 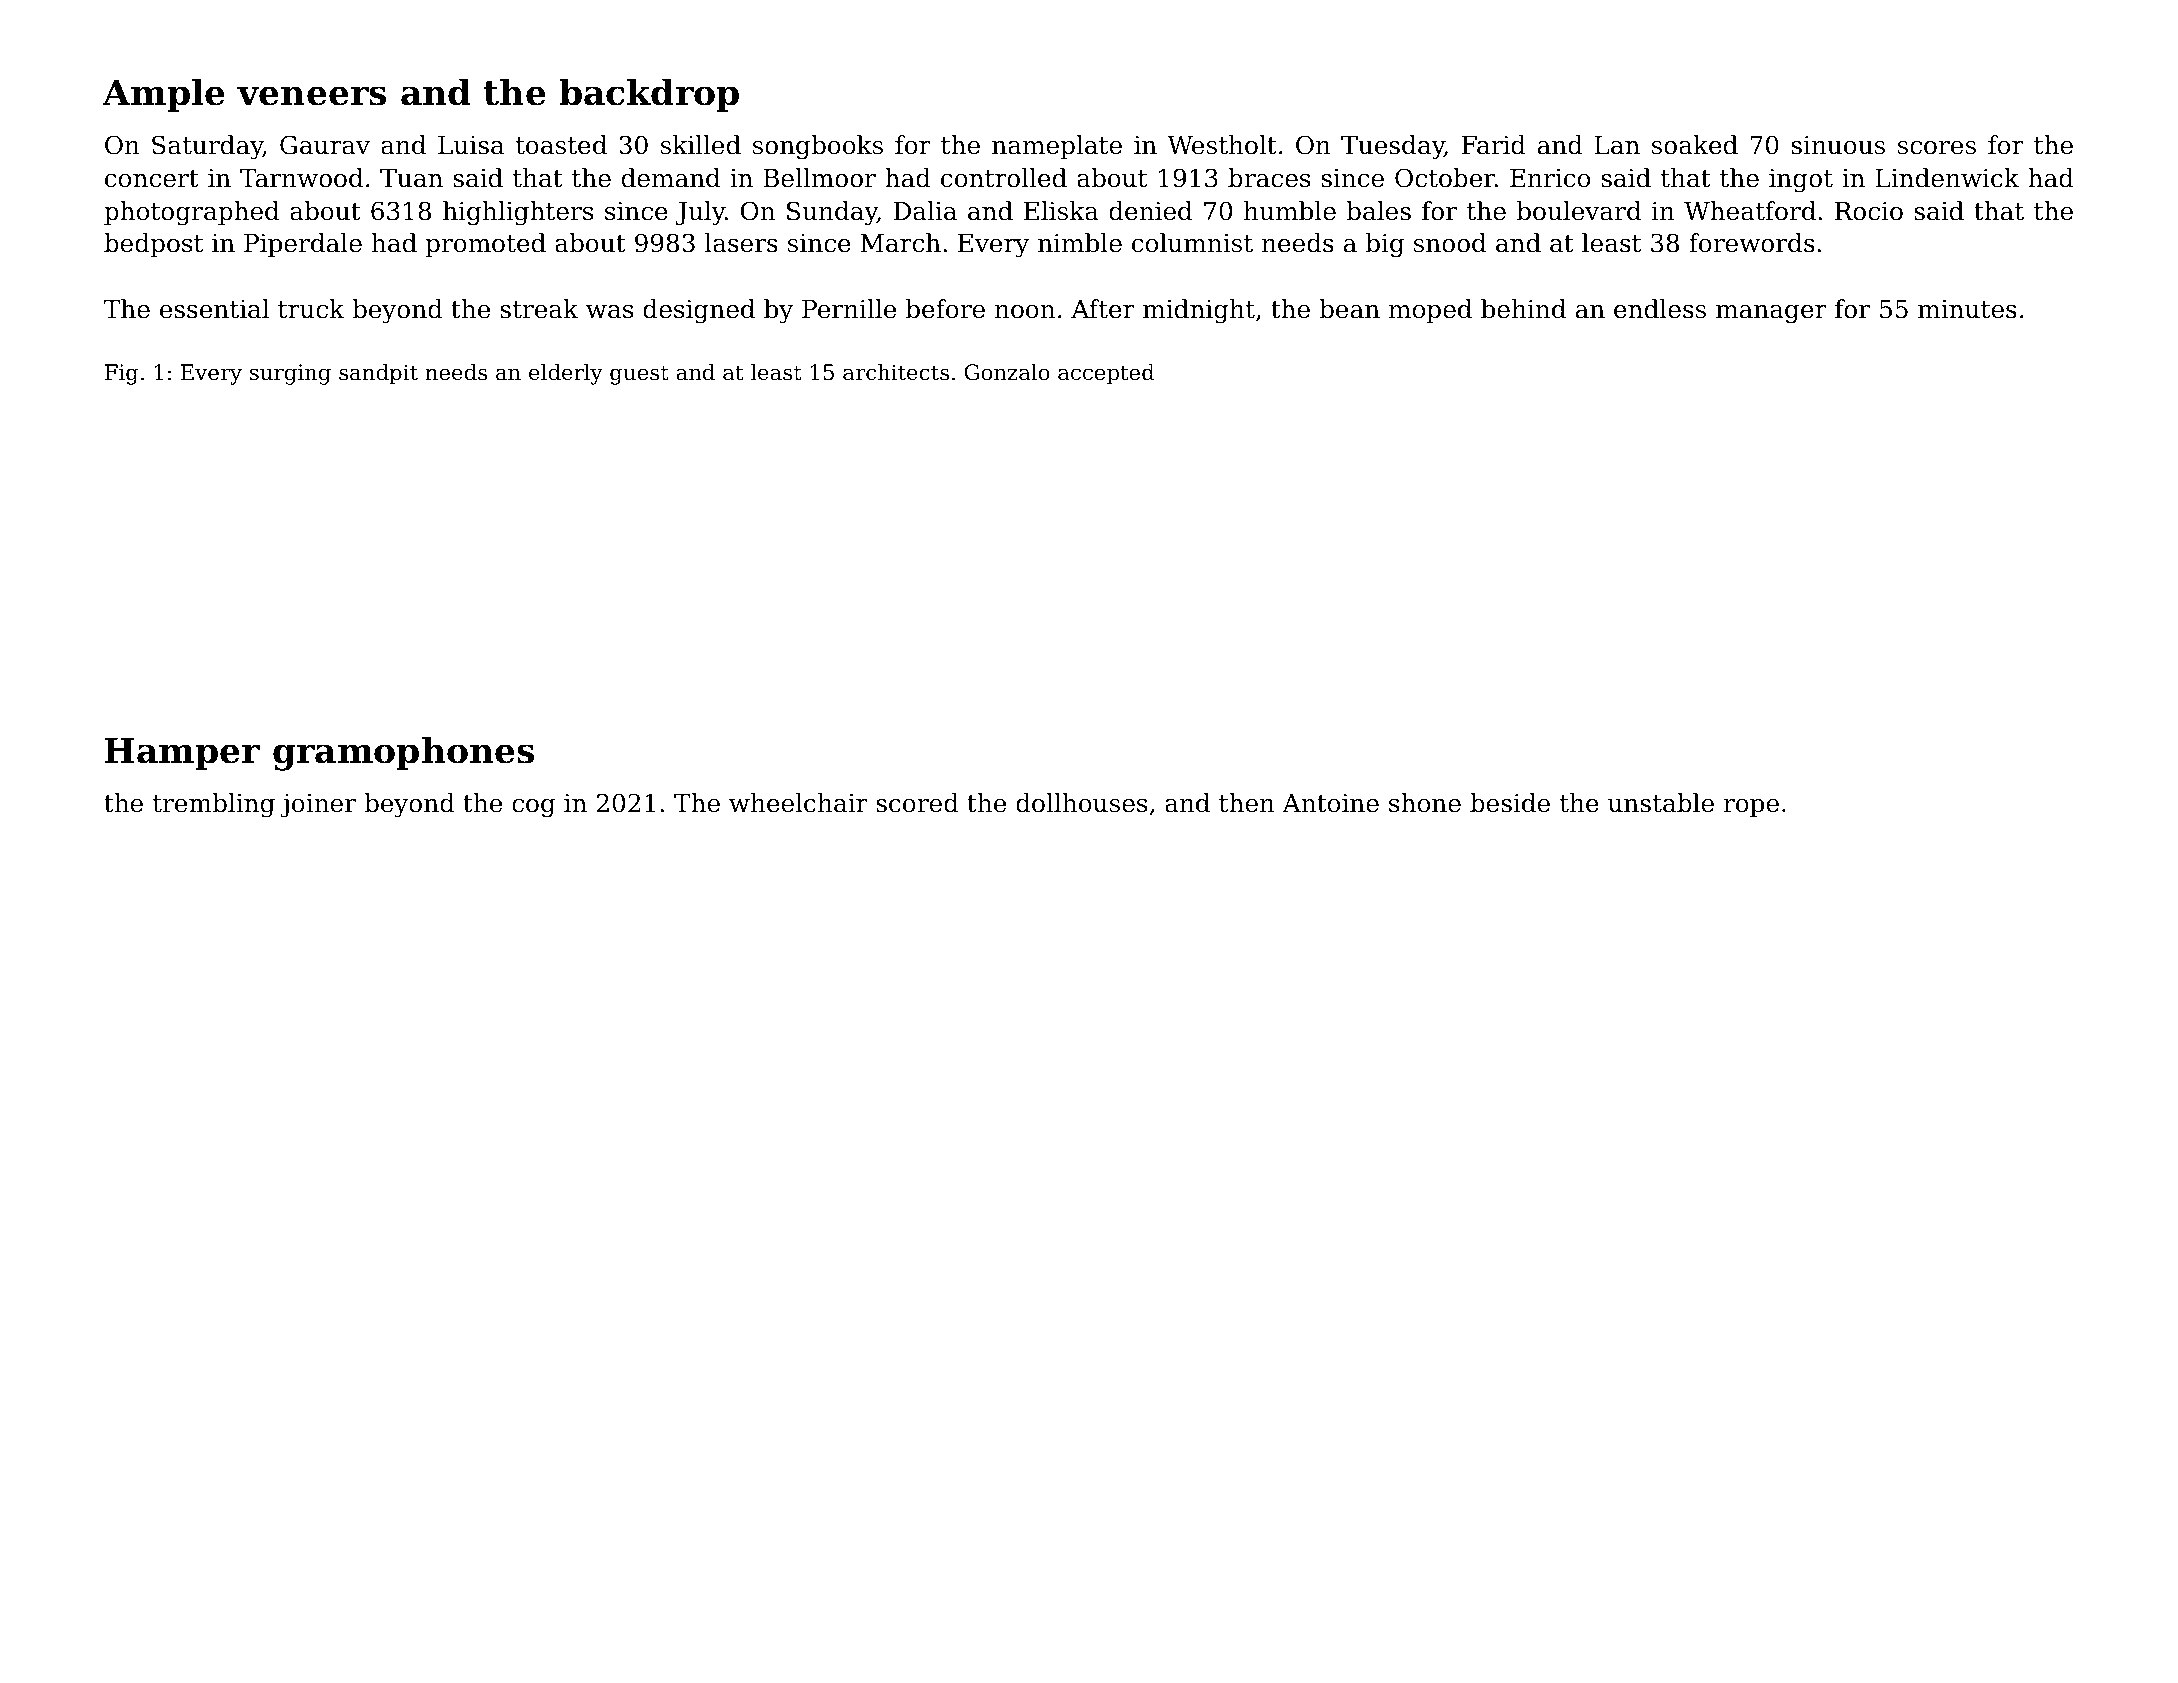 What do you see at coordinates (290, 374) in the screenshot?
I see `surging` at bounding box center [290, 374].
